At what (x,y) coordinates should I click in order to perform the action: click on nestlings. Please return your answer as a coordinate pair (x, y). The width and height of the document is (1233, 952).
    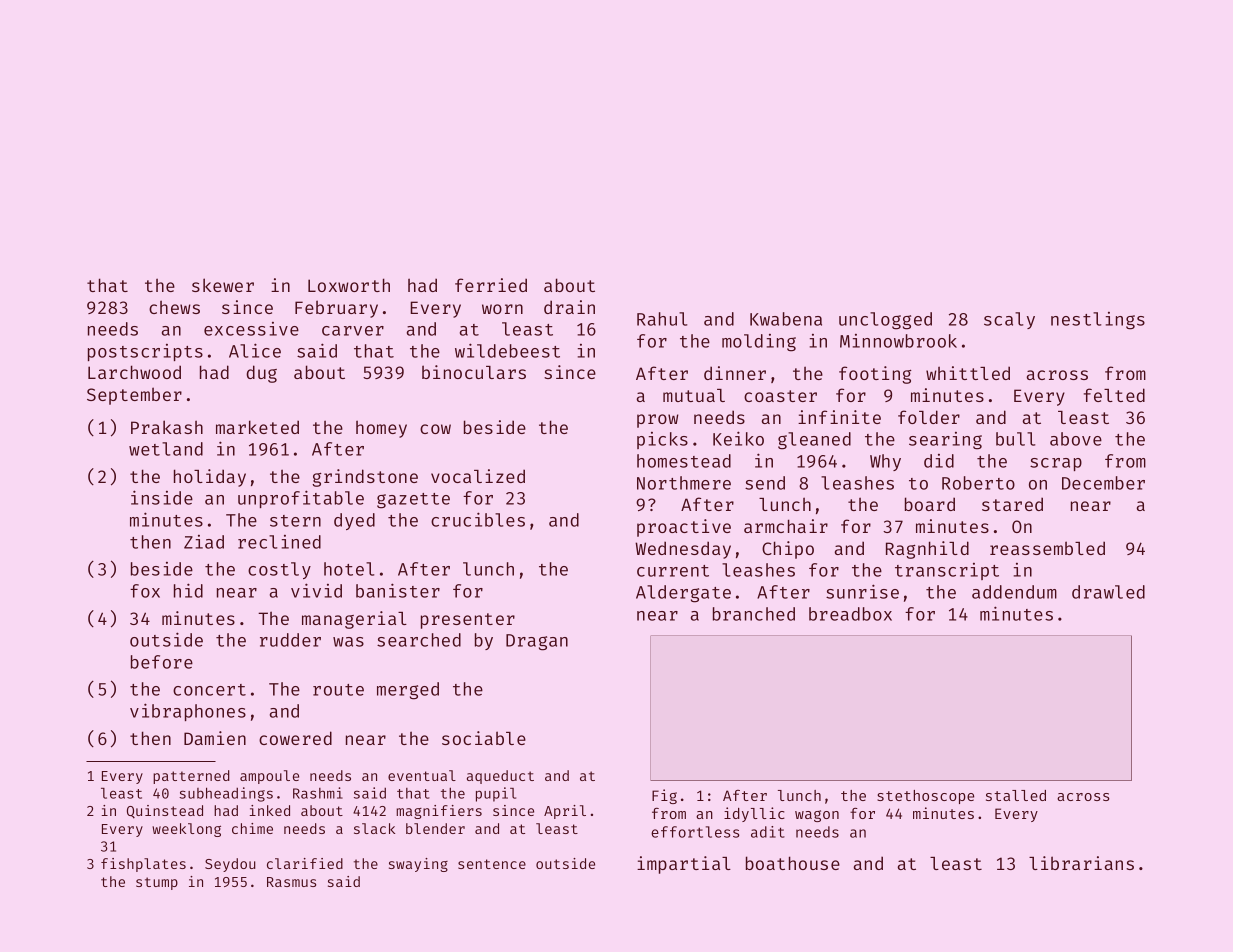
    Looking at the image, I should click on (1098, 321).
